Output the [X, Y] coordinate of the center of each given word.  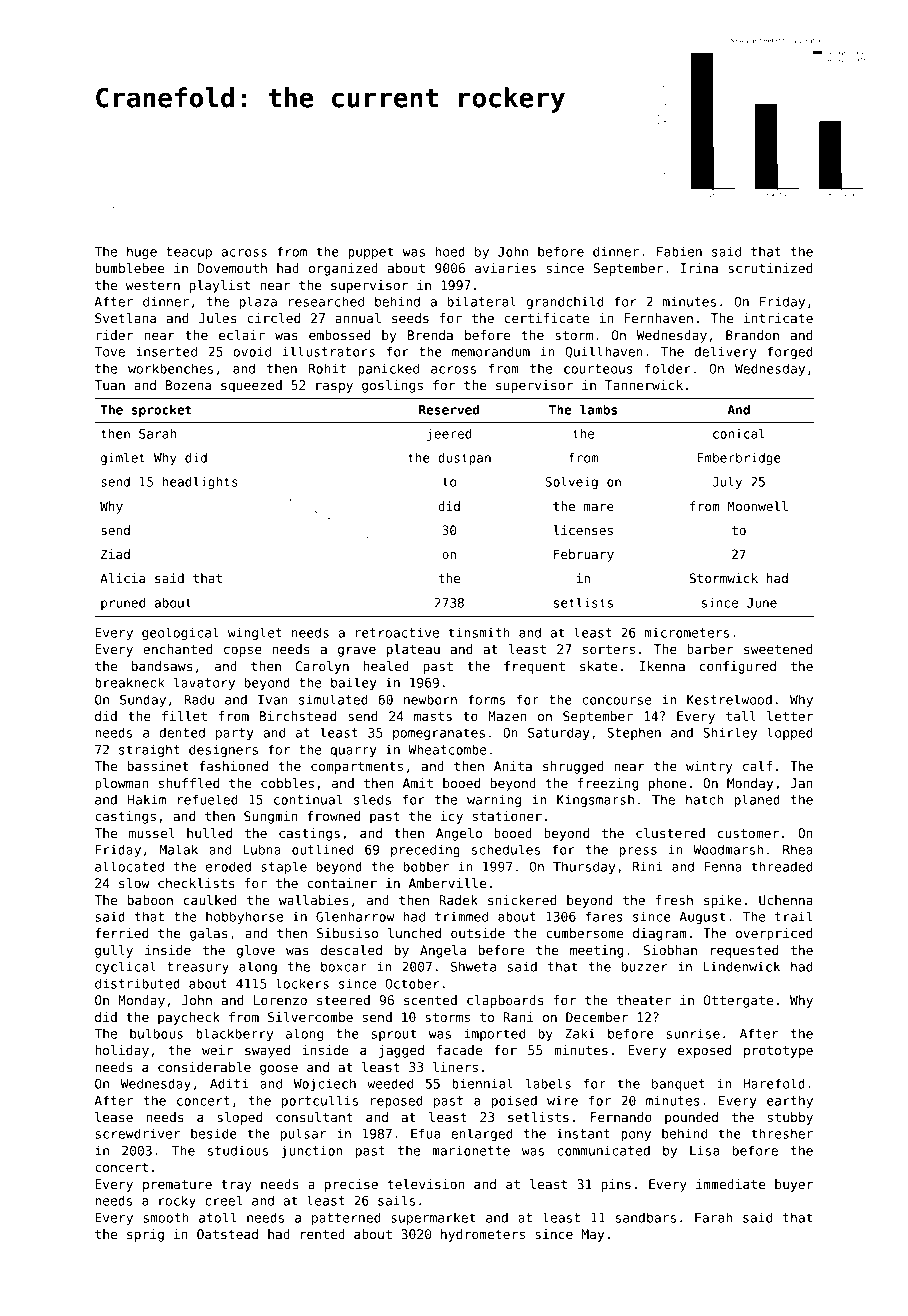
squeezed [251, 386]
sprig [145, 1235]
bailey [354, 683]
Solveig [571, 482]
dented [182, 732]
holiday [122, 1051]
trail [793, 916]
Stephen [634, 733]
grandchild [565, 302]
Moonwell [758, 506]
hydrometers [483, 1235]
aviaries [505, 268]
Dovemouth [232, 268]
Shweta [473, 966]
